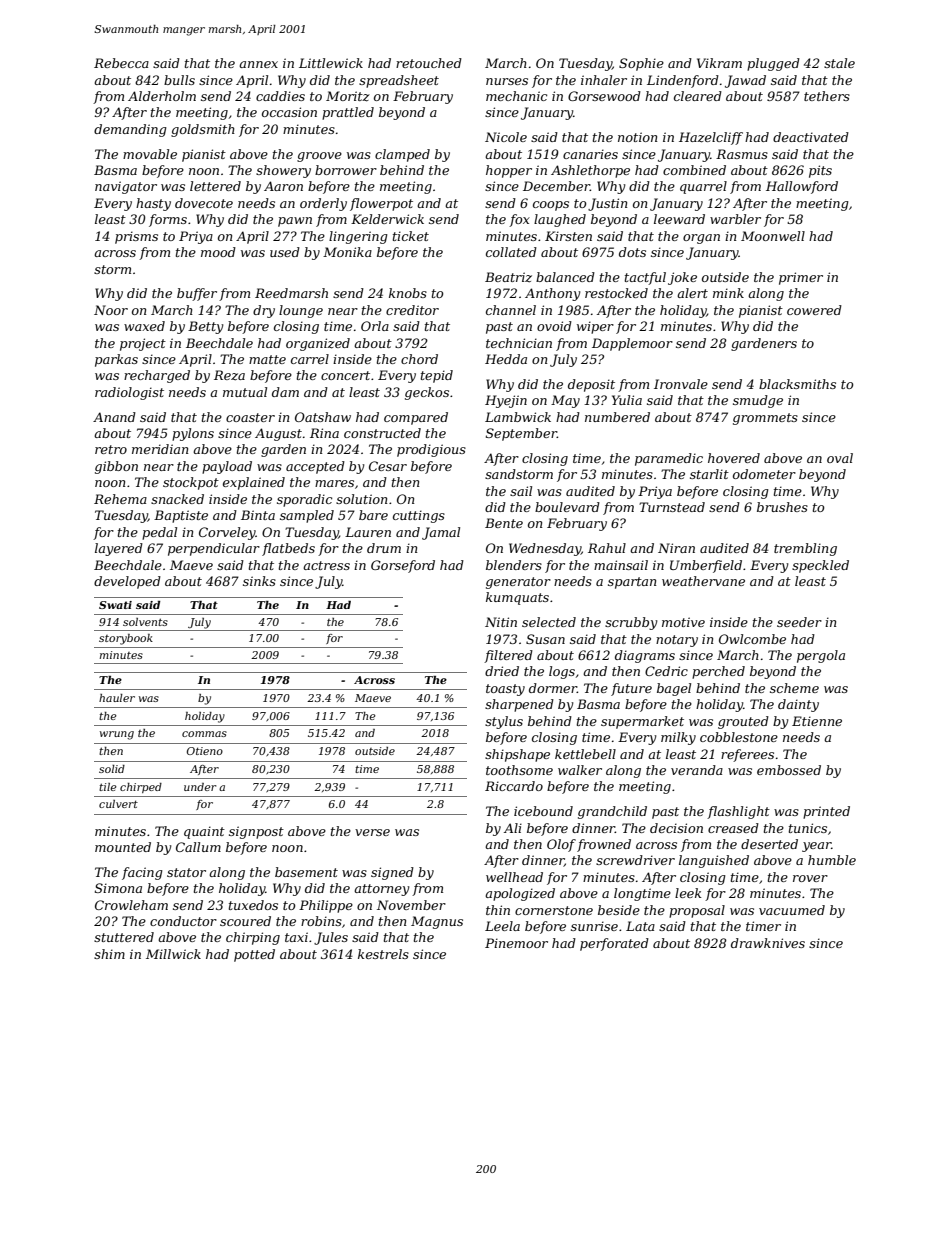 This page has height=1233, width=952. Describe the element at coordinates (509, 171) in the page. I see `hopper` at that location.
